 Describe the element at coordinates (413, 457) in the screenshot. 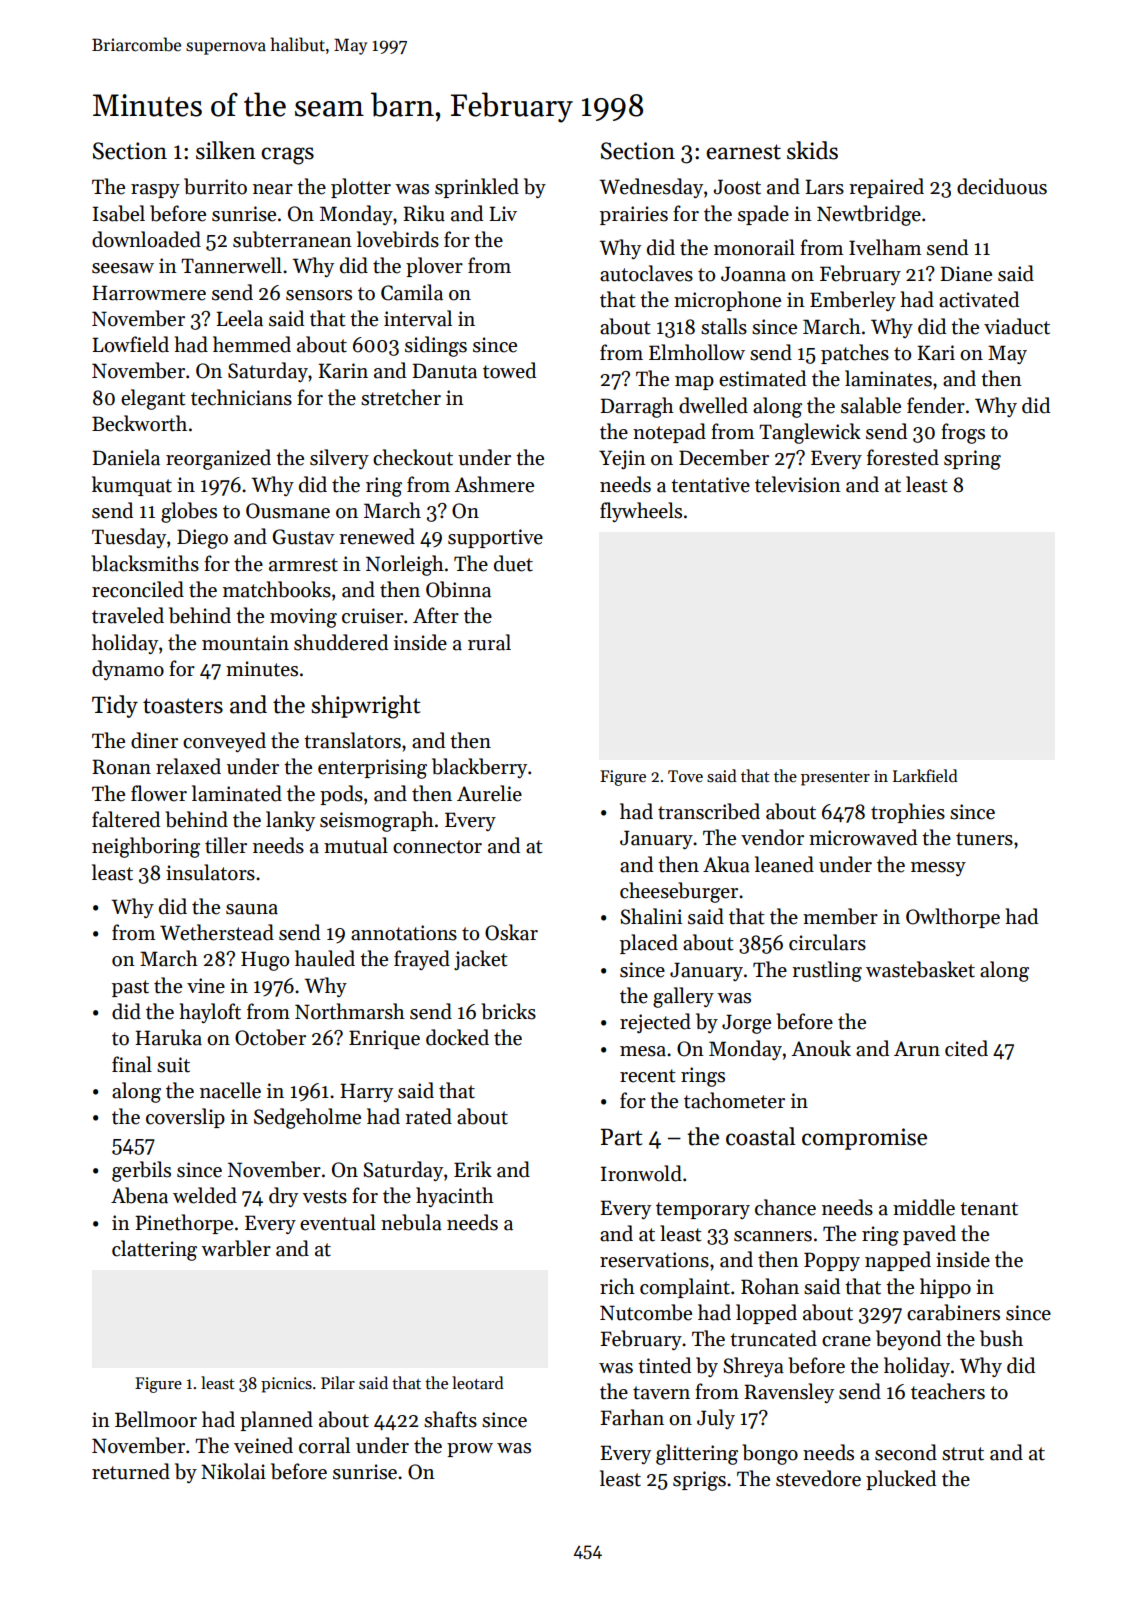

I see `checkout` at that location.
